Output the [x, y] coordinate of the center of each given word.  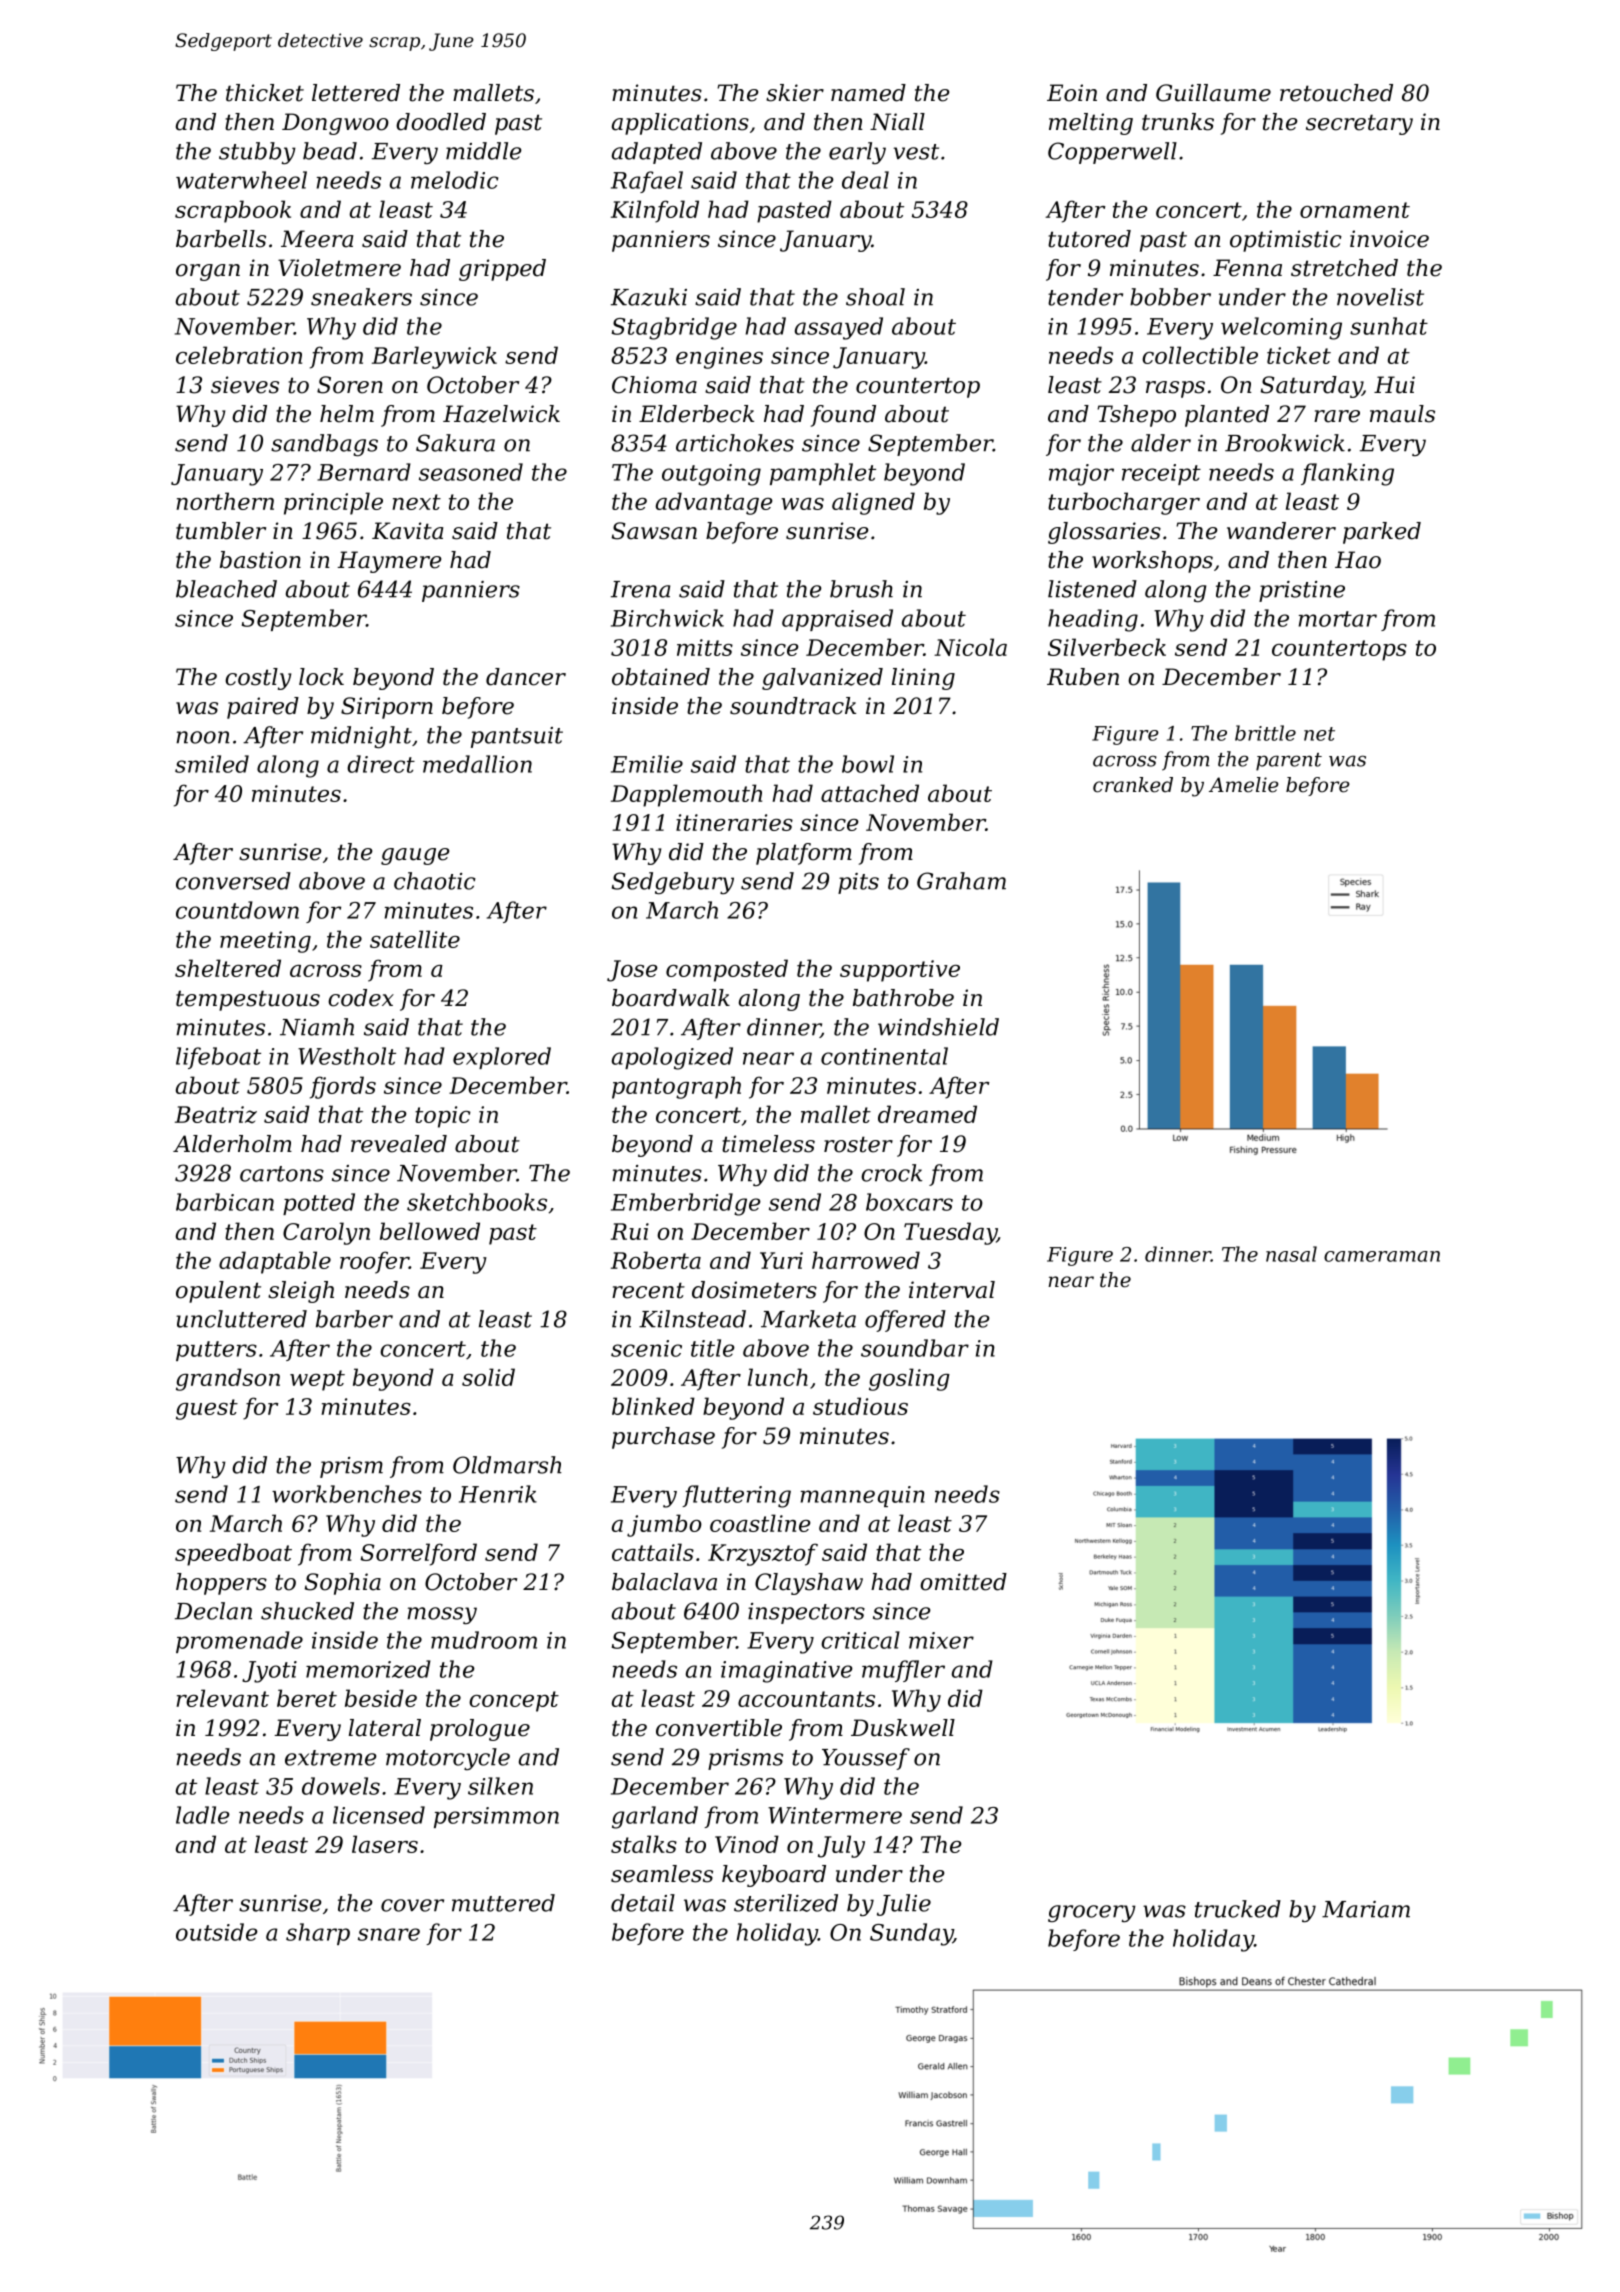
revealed [399, 1144]
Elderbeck [696, 414]
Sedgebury [673, 883]
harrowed [866, 1260]
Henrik [498, 1494]
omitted [963, 1582]
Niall [897, 122]
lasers [385, 1844]
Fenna [1247, 268]
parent [1289, 762]
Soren [350, 385]
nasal [1291, 1254]
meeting [265, 942]
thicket [265, 93]
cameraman [1382, 1256]
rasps [1175, 389]
